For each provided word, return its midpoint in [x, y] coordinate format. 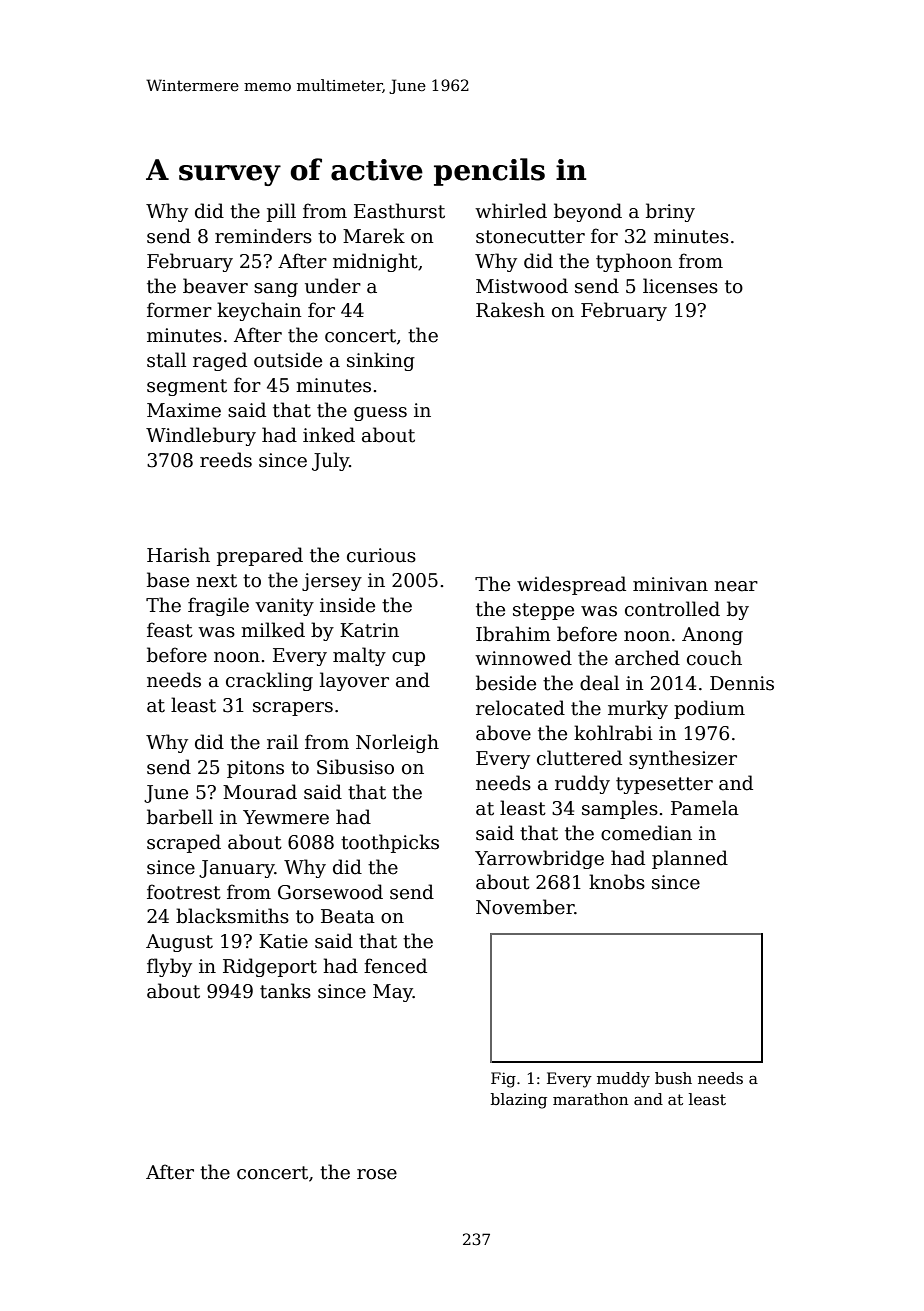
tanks [285, 991]
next [216, 581]
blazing [519, 1101]
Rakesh [510, 310]
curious [381, 555]
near [736, 586]
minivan [670, 584]
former [179, 310]
